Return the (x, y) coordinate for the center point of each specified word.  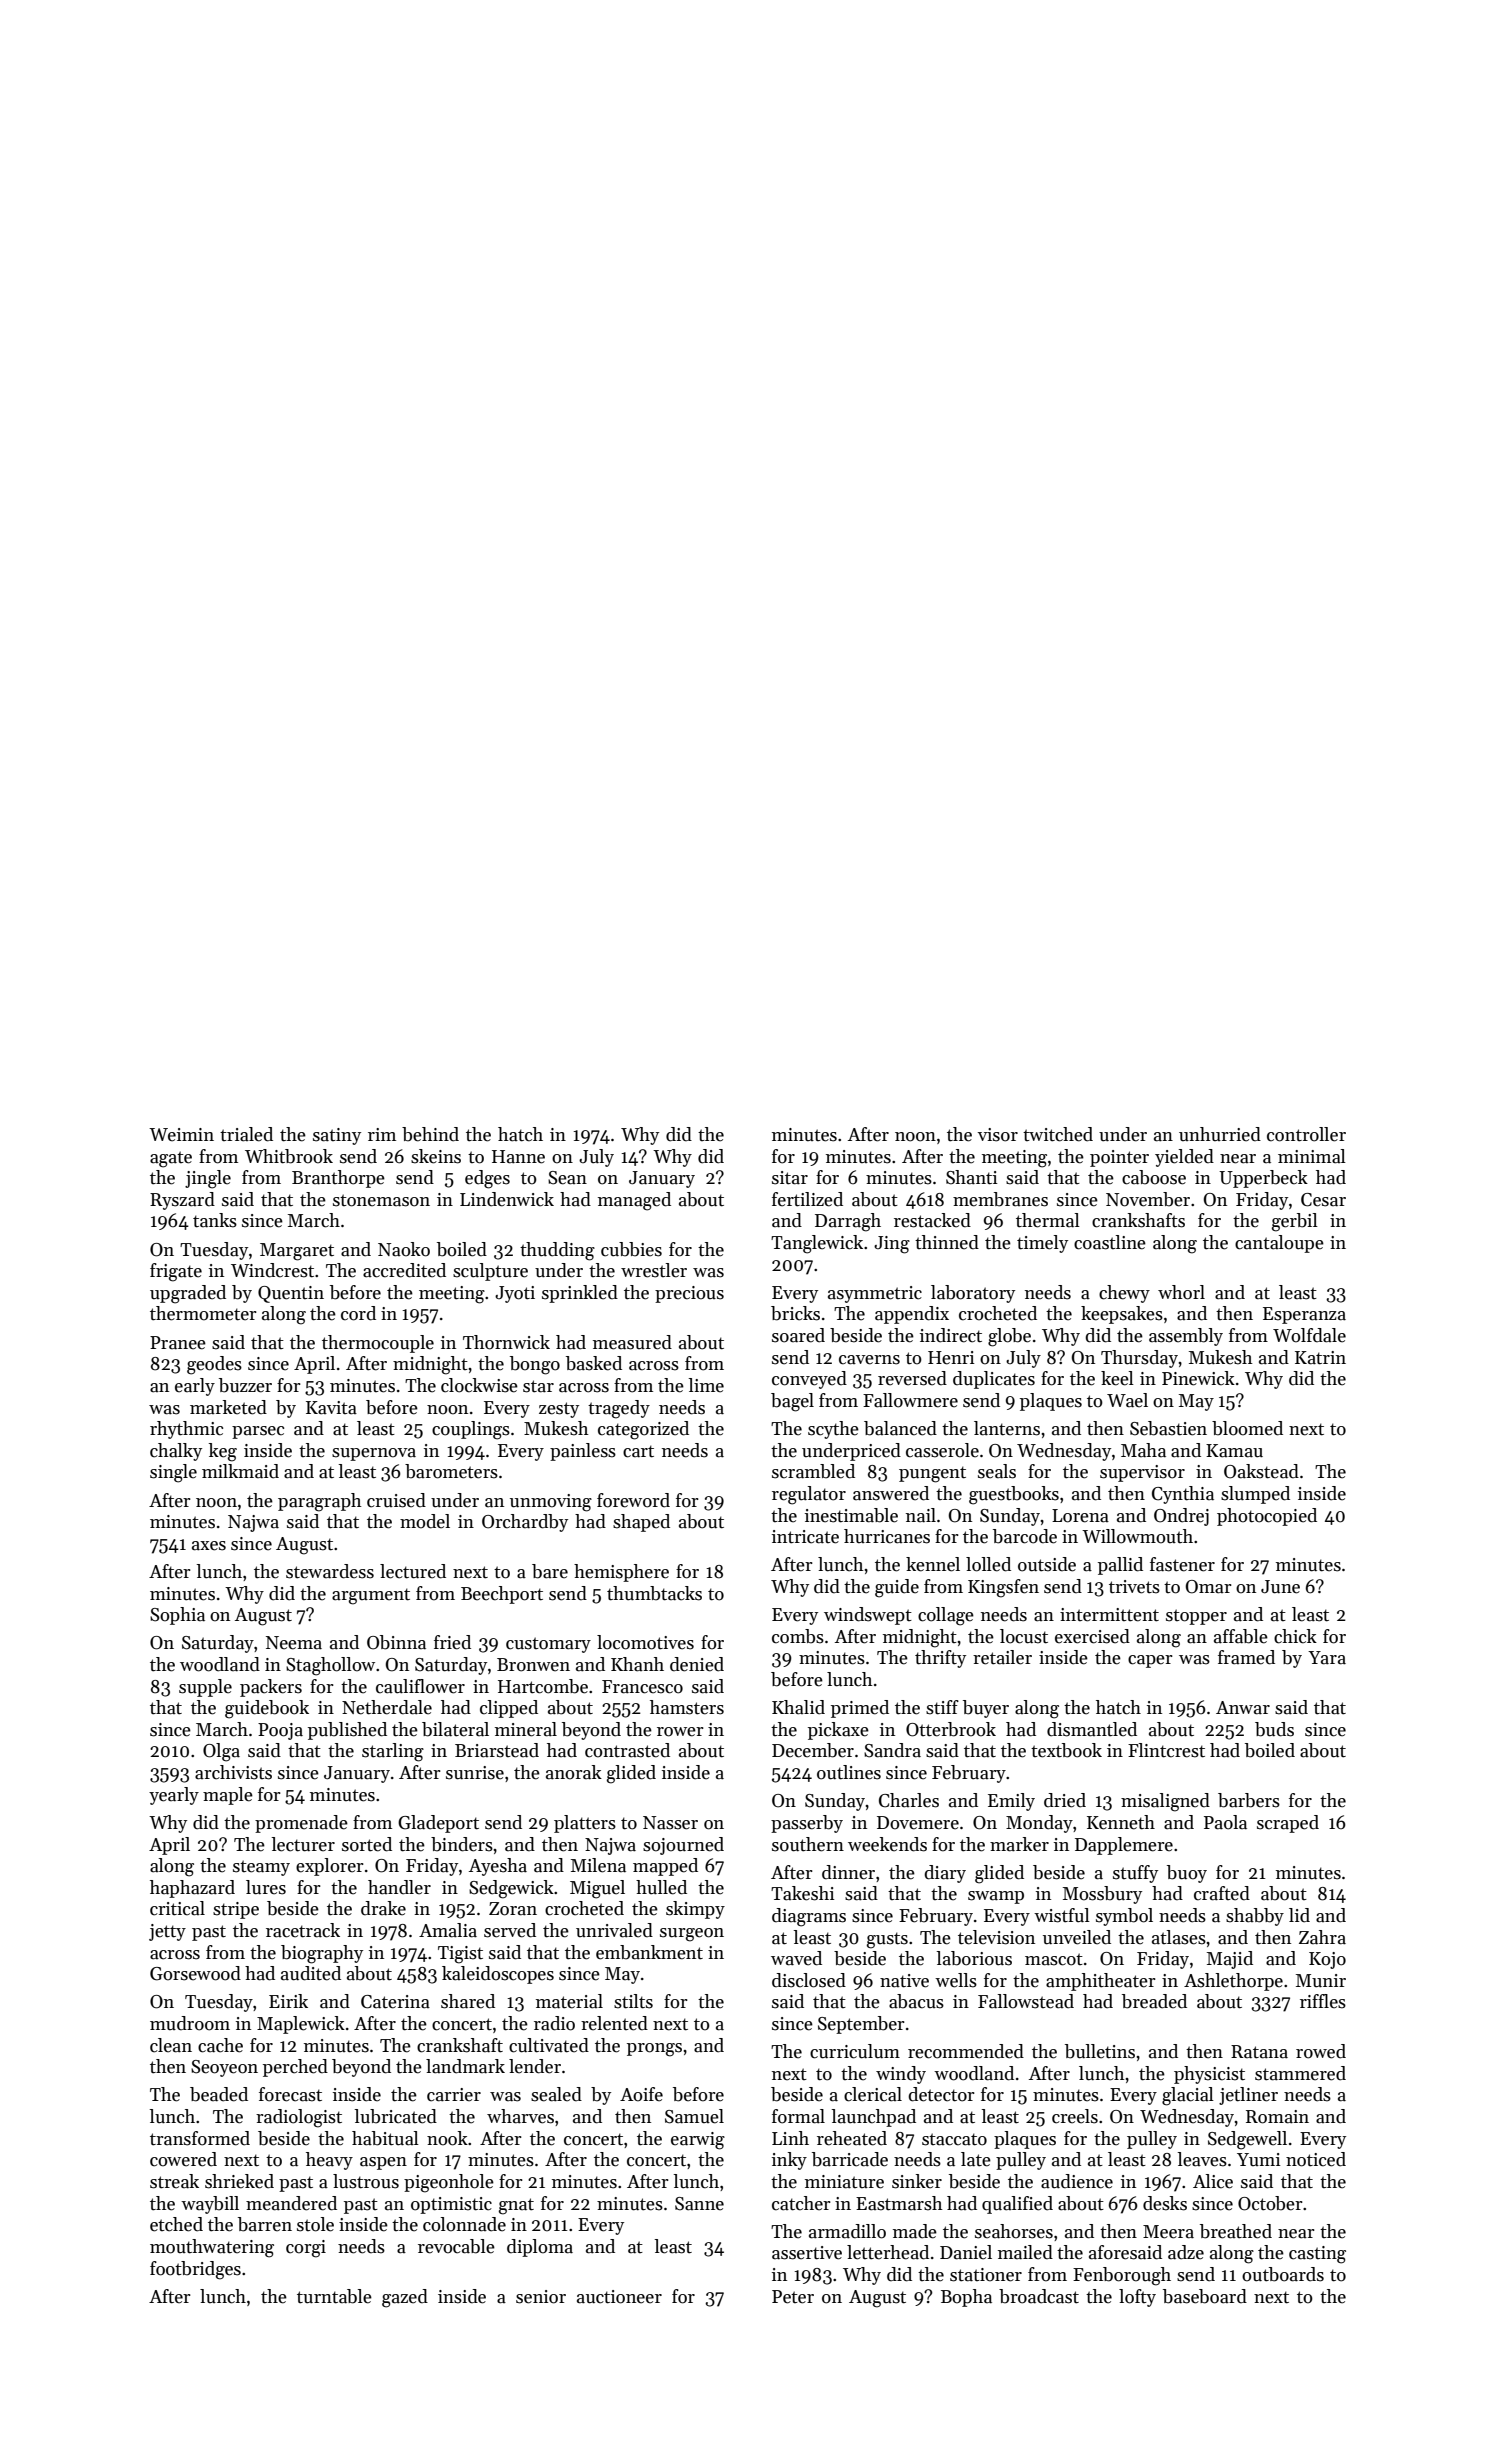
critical (177, 1908)
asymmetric (875, 1294)
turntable (334, 2296)
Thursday (1139, 1359)
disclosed (809, 1980)
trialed (246, 1134)
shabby (1255, 1917)
